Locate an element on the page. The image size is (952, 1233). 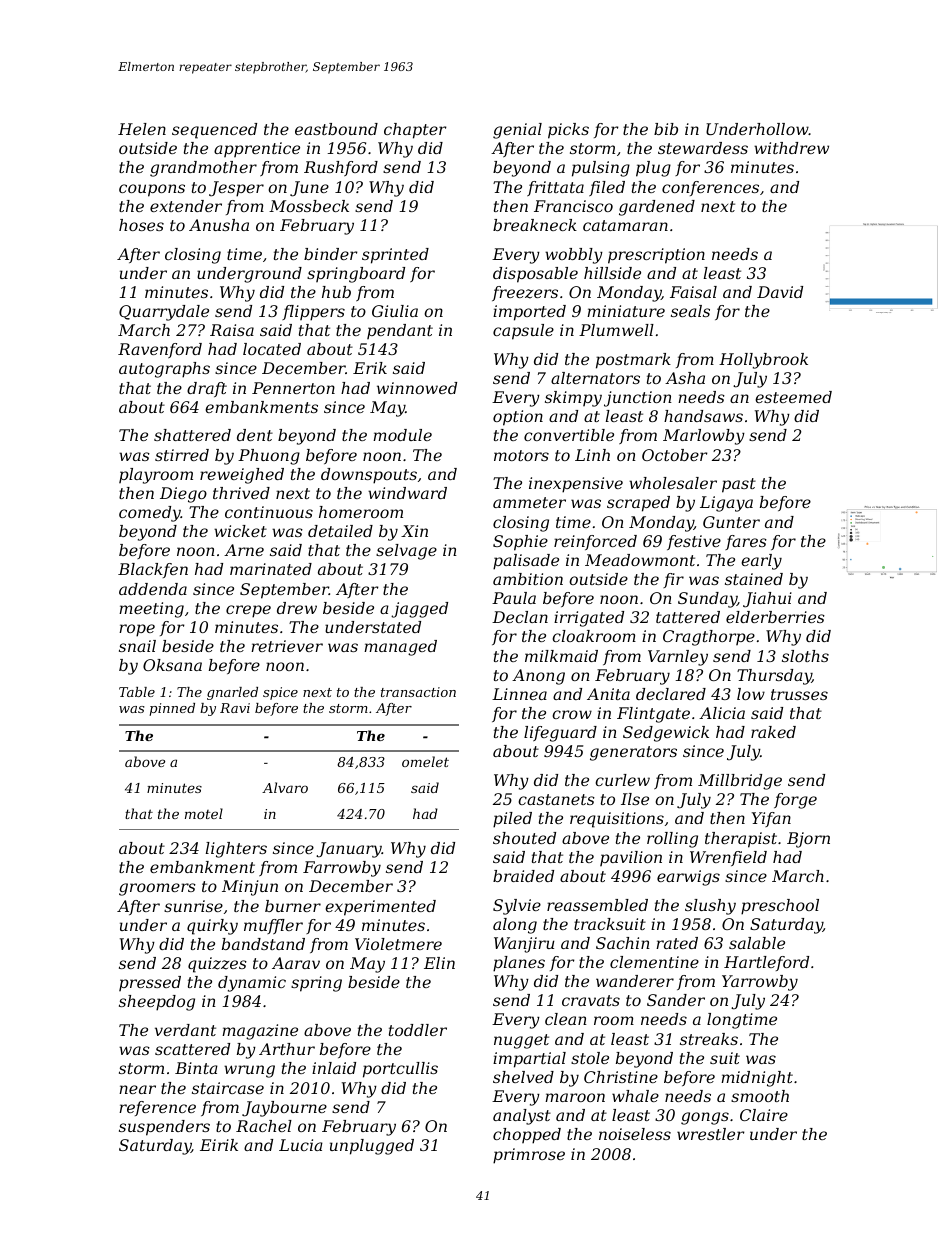
inlaid is located at coordinates (334, 1068).
